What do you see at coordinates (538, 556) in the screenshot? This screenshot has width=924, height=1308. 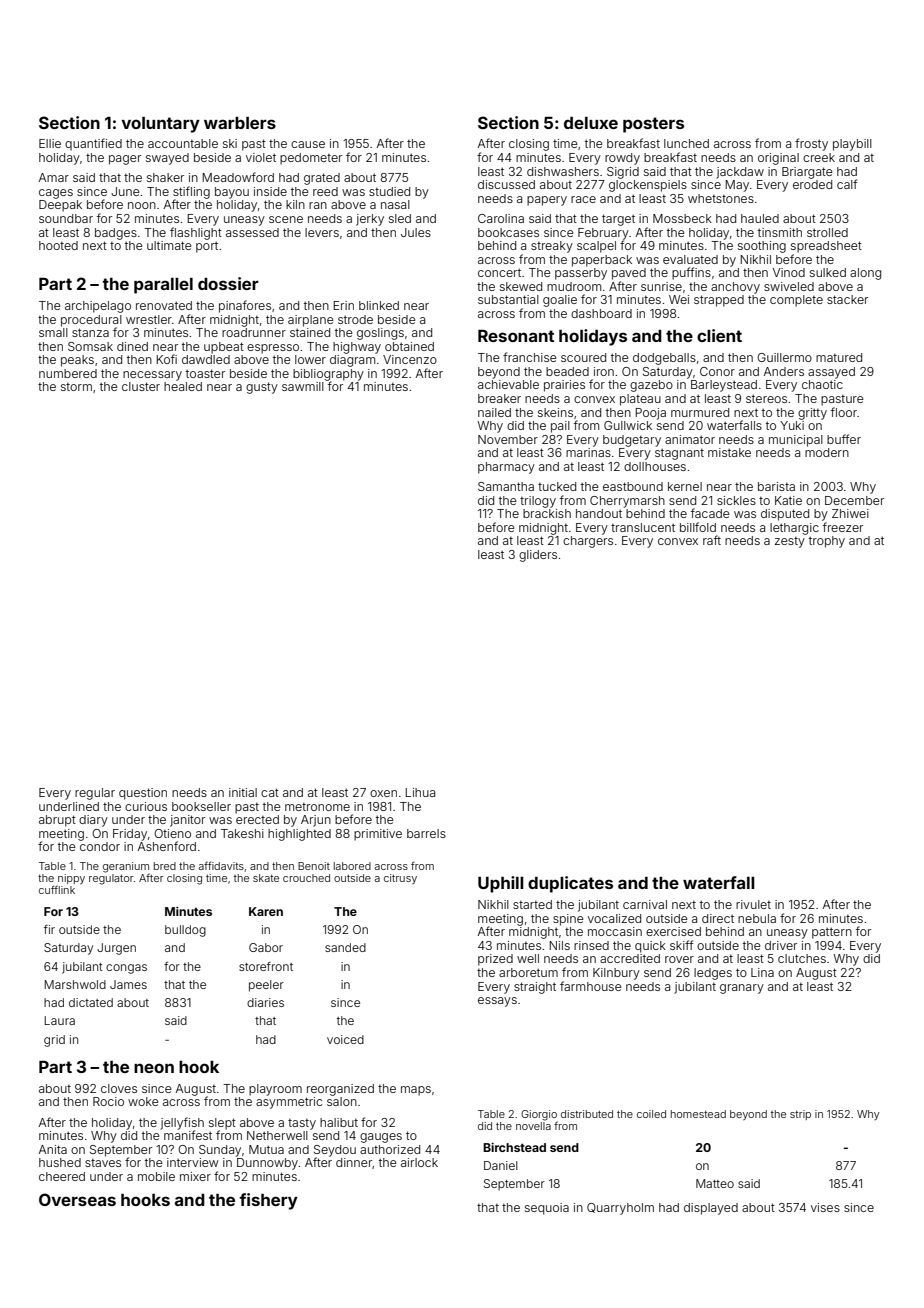 I see `gliders` at bounding box center [538, 556].
